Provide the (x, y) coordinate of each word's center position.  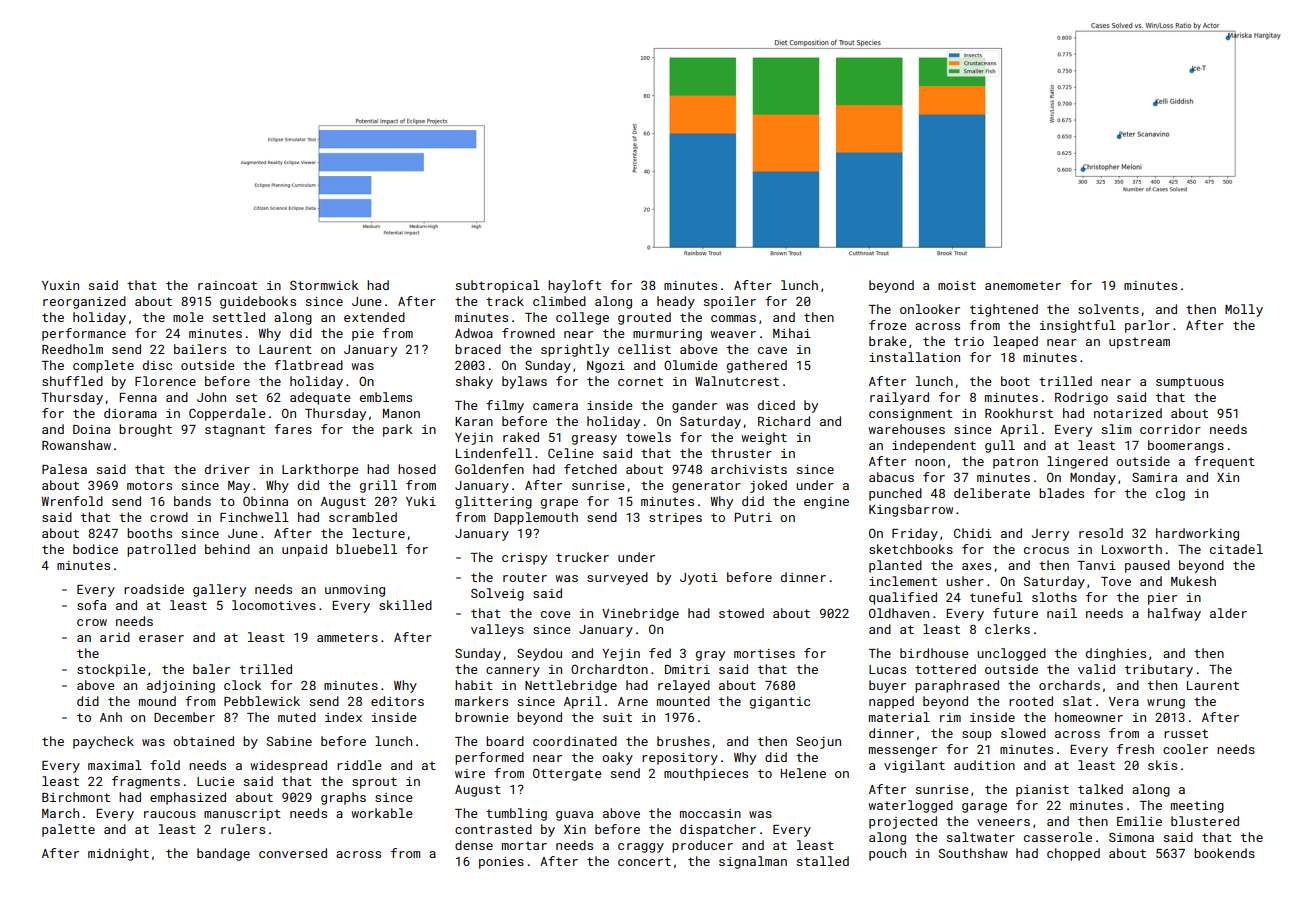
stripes (675, 519)
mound (157, 701)
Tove (1116, 581)
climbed (559, 301)
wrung (1166, 704)
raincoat (227, 285)
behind (227, 549)
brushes (683, 741)
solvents (1108, 309)
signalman (753, 862)
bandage (223, 854)
